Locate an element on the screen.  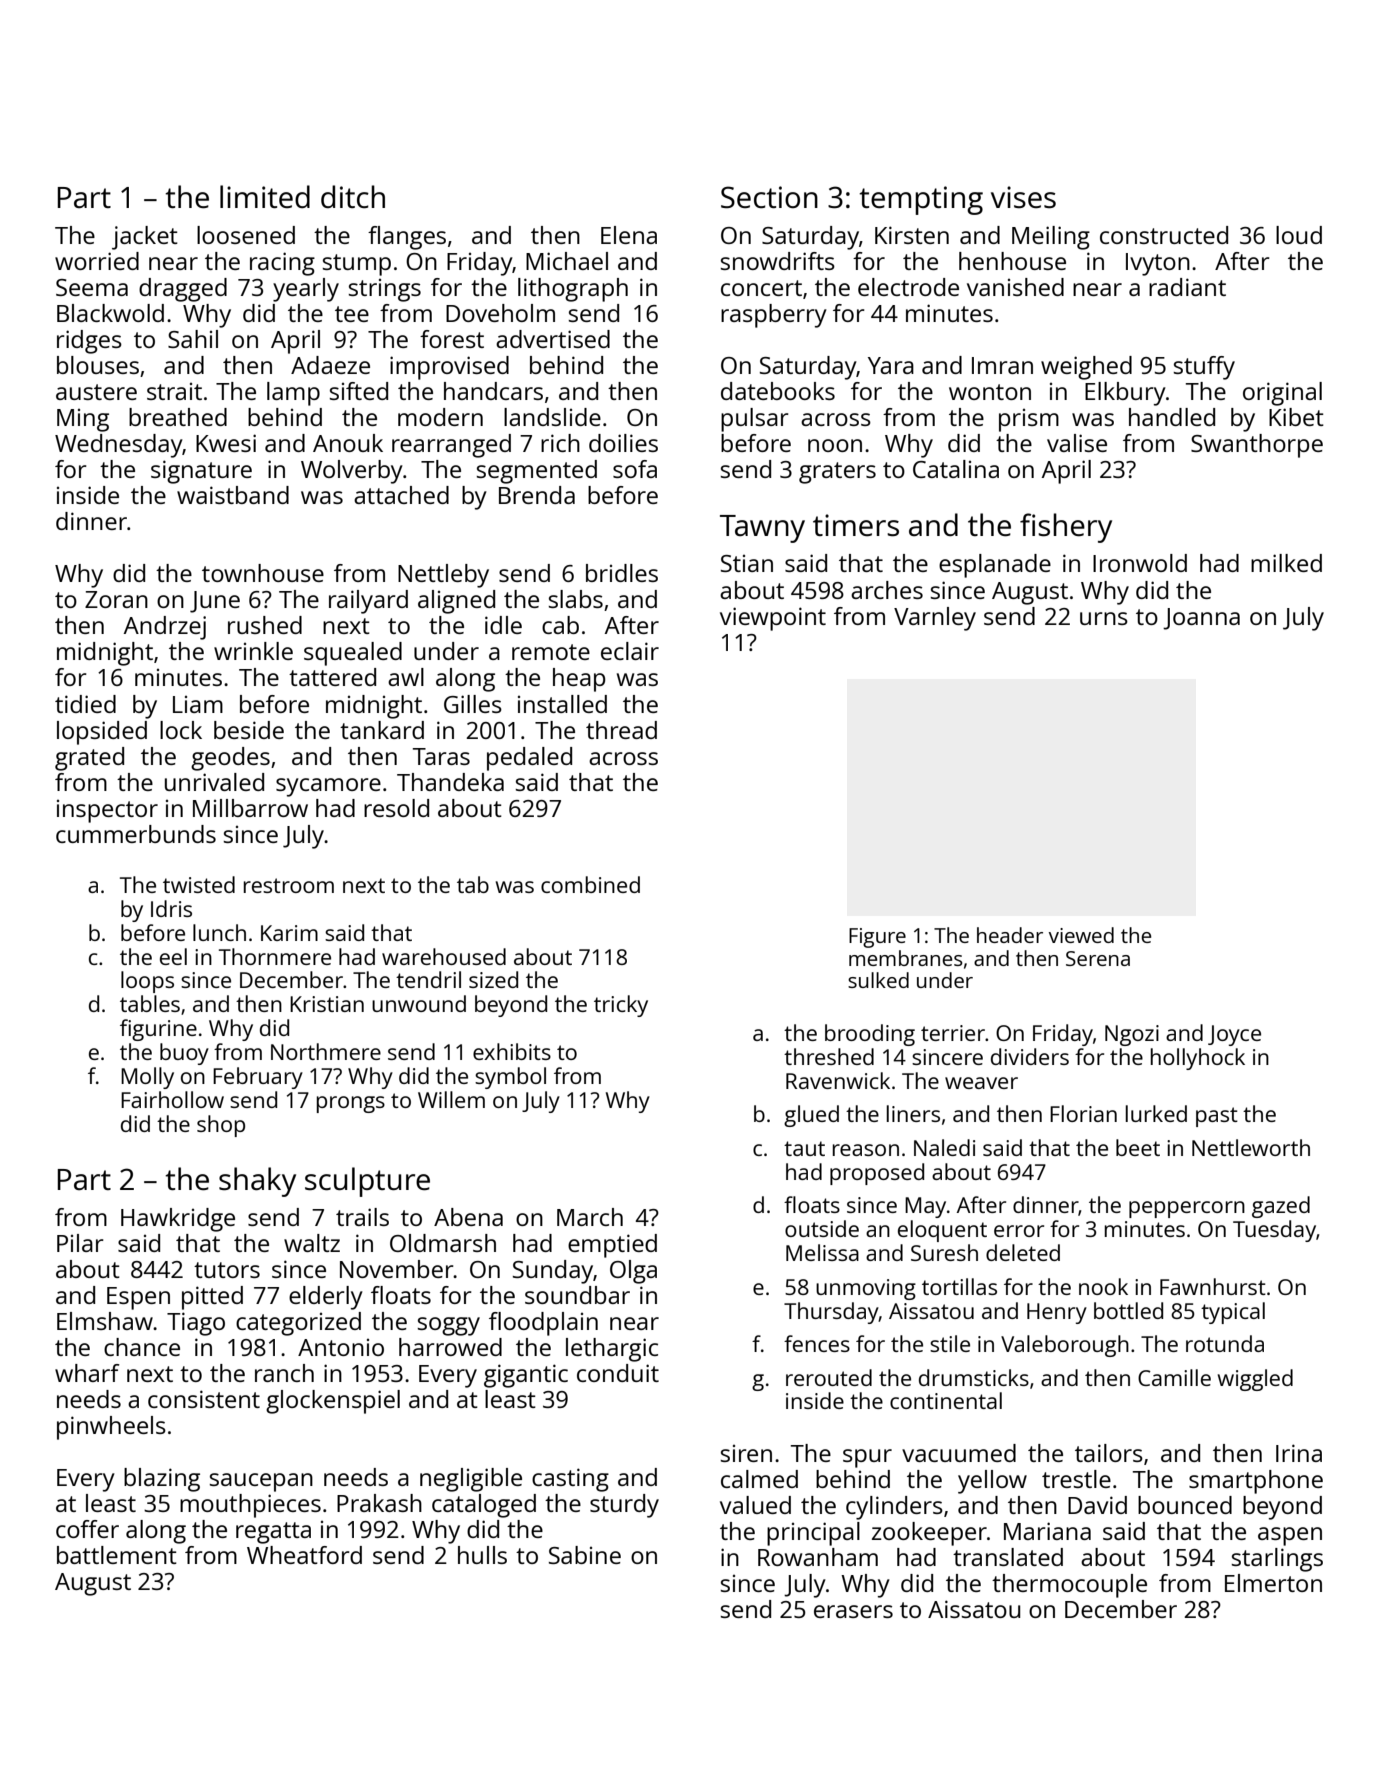
trails is located at coordinates (362, 1217).
